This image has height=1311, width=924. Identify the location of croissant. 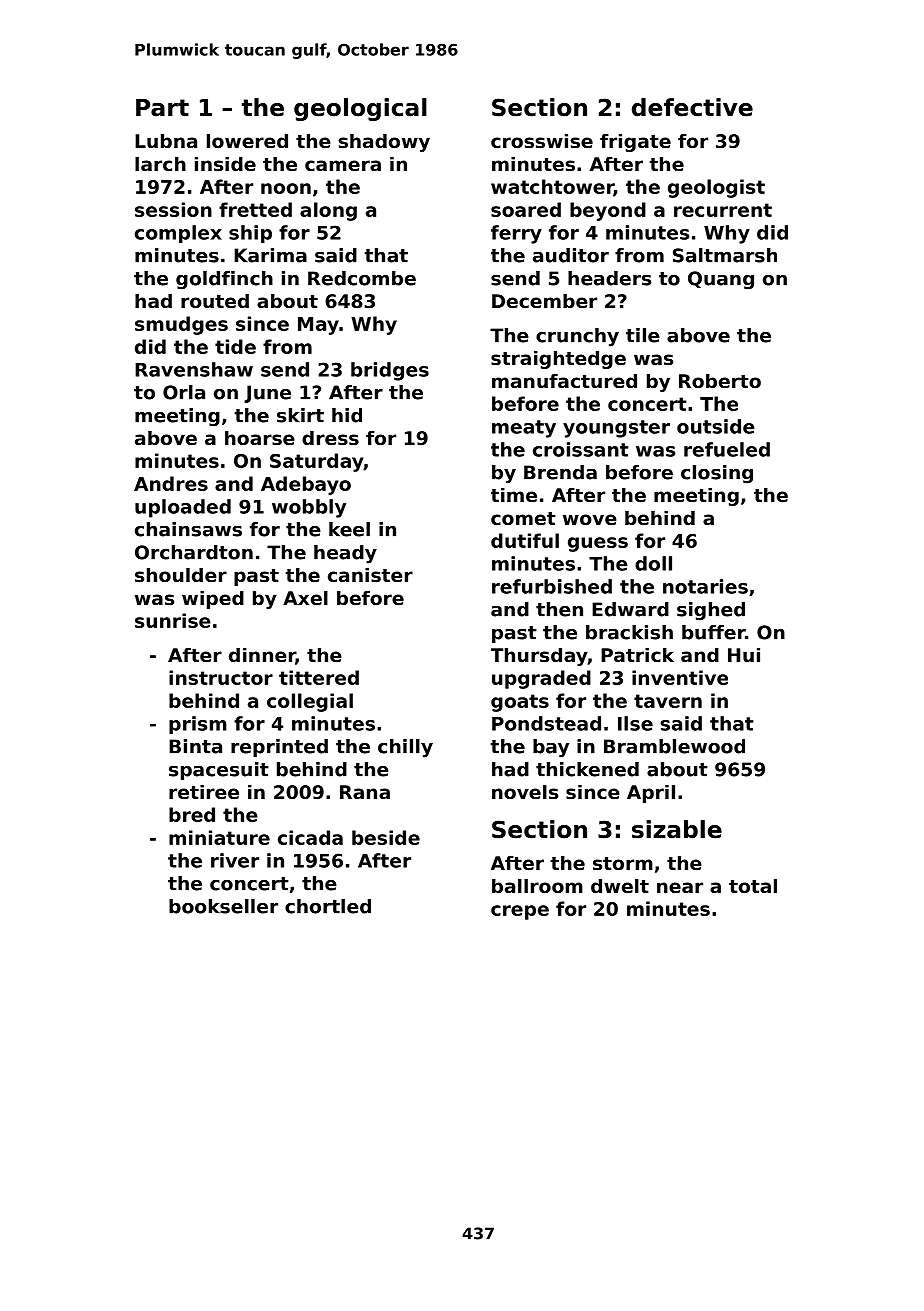
(581, 449).
